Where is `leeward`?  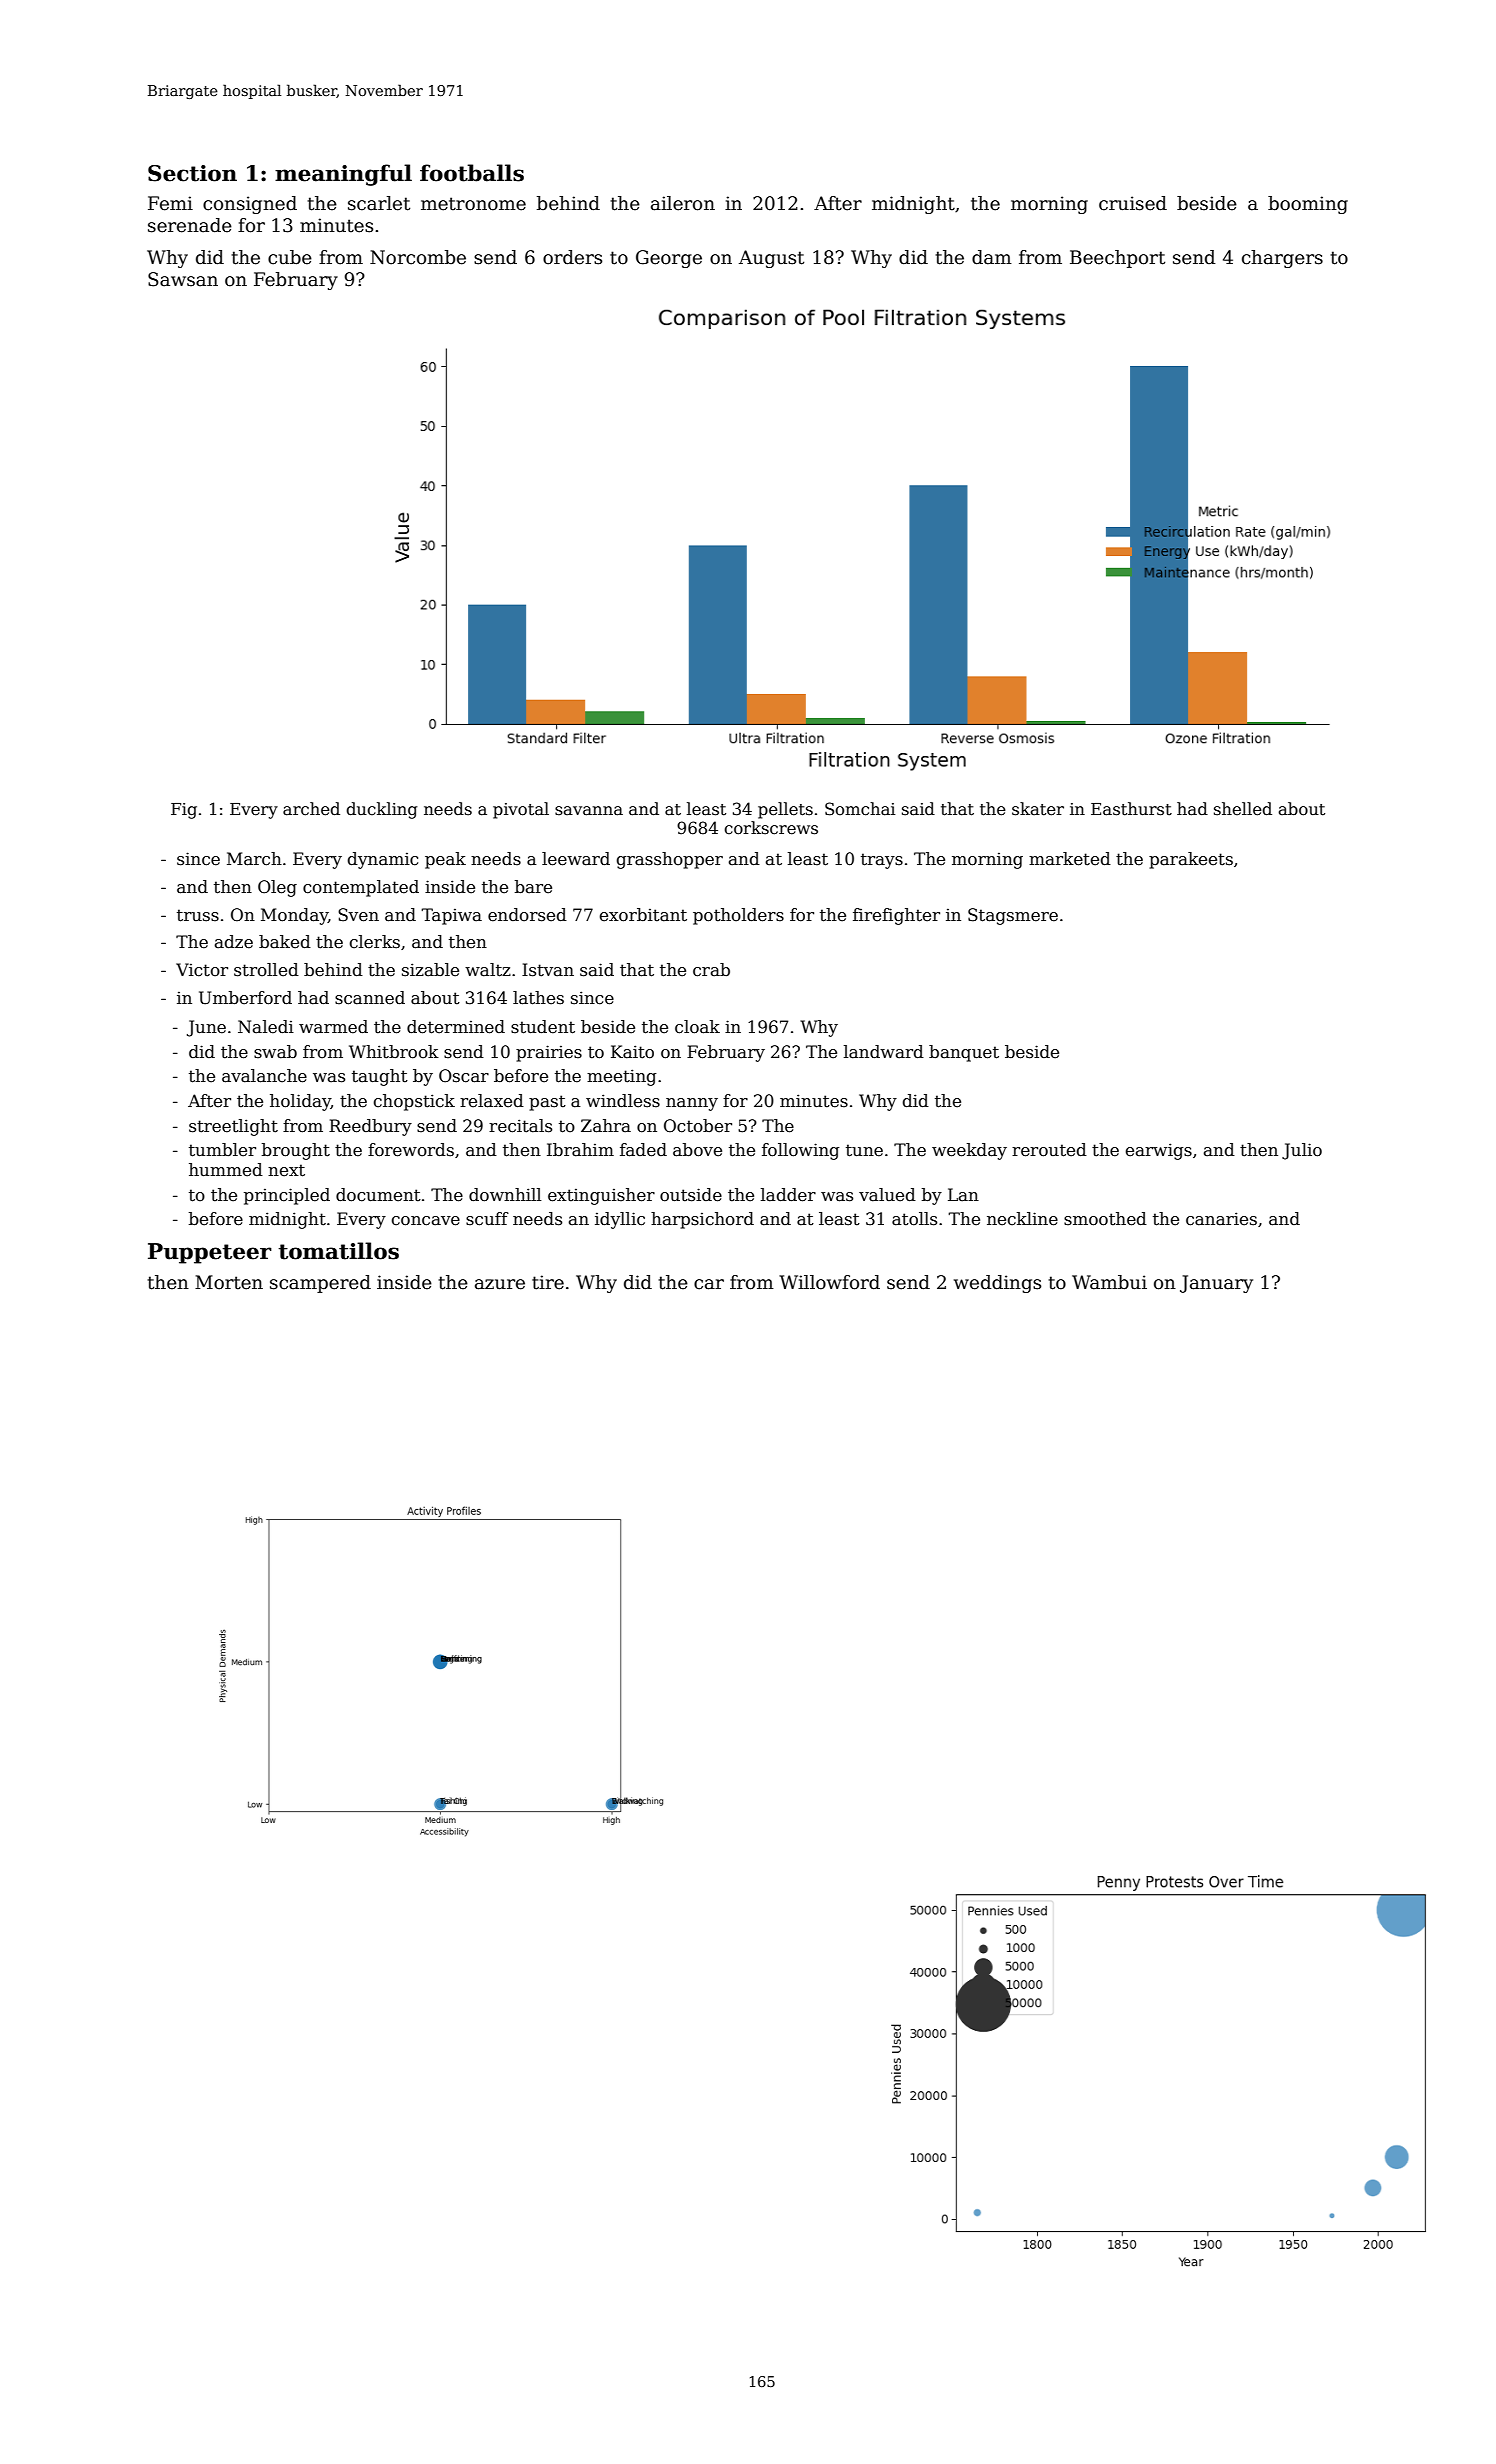 leeward is located at coordinates (576, 859).
